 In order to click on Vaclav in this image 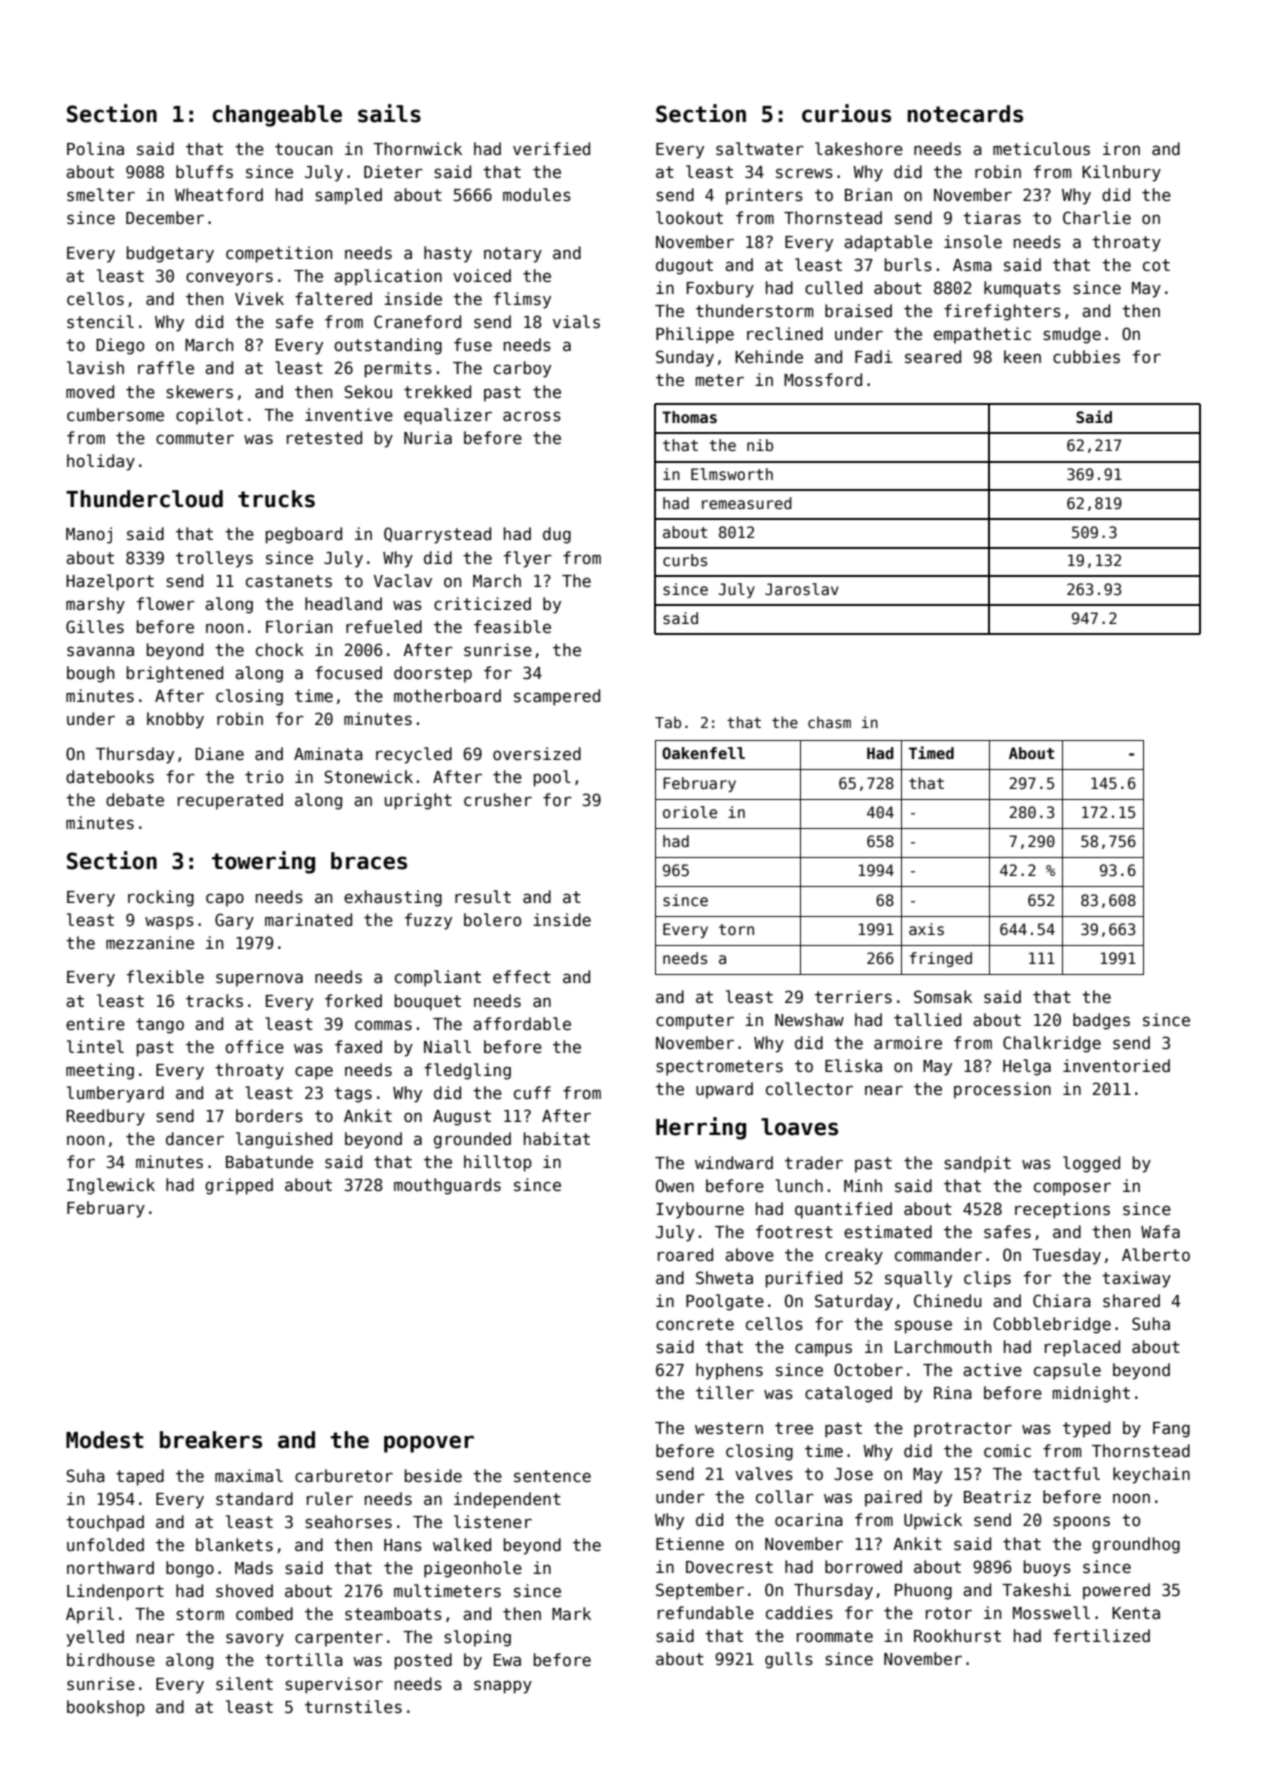, I will do `click(403, 580)`.
